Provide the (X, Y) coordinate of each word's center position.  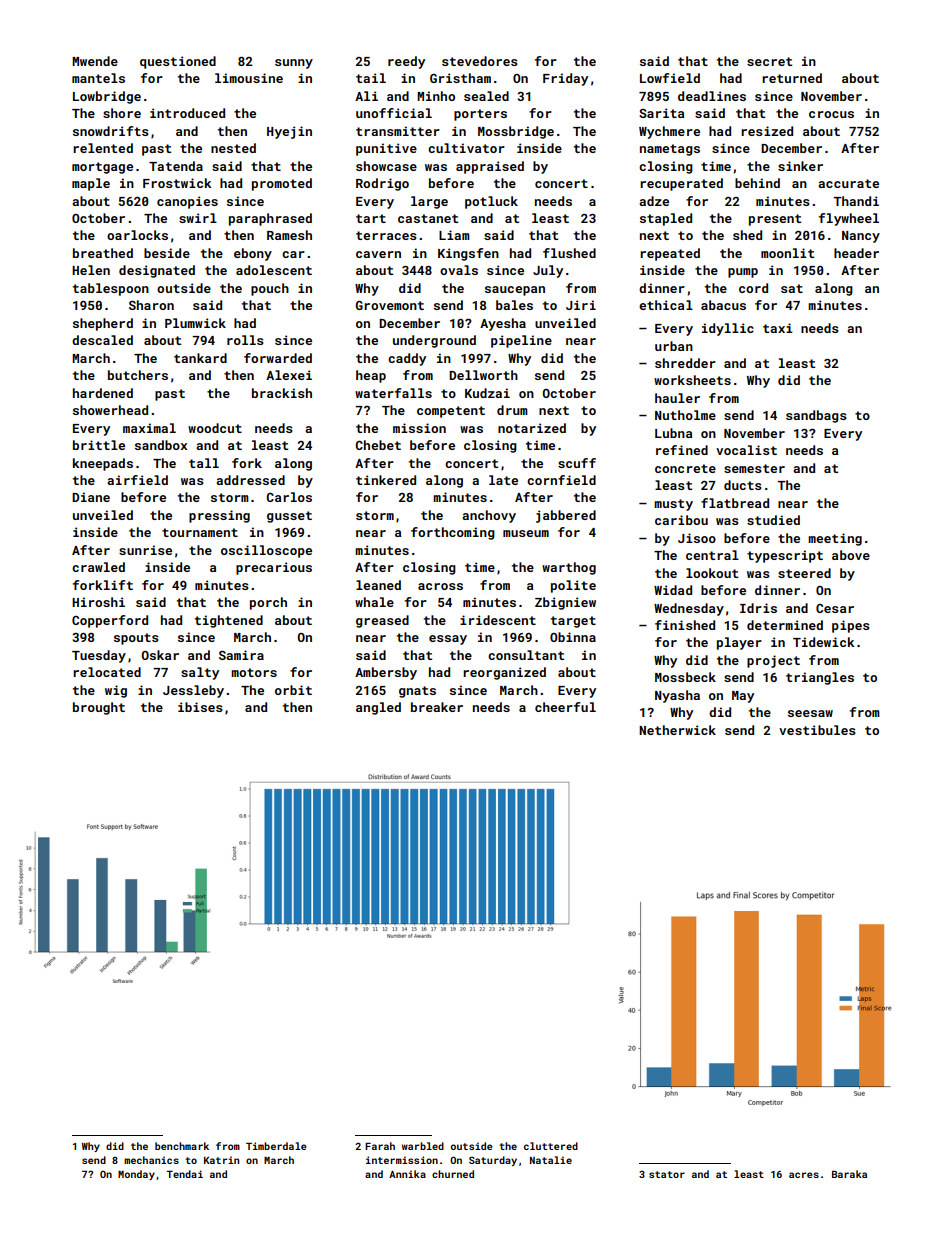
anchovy (489, 516)
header (856, 253)
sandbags (816, 416)
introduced (187, 113)
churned (453, 1174)
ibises (200, 707)
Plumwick (195, 323)
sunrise (145, 550)
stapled (666, 219)
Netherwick (677, 730)
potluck (491, 202)
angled (378, 708)
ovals (459, 270)
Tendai (184, 1174)
